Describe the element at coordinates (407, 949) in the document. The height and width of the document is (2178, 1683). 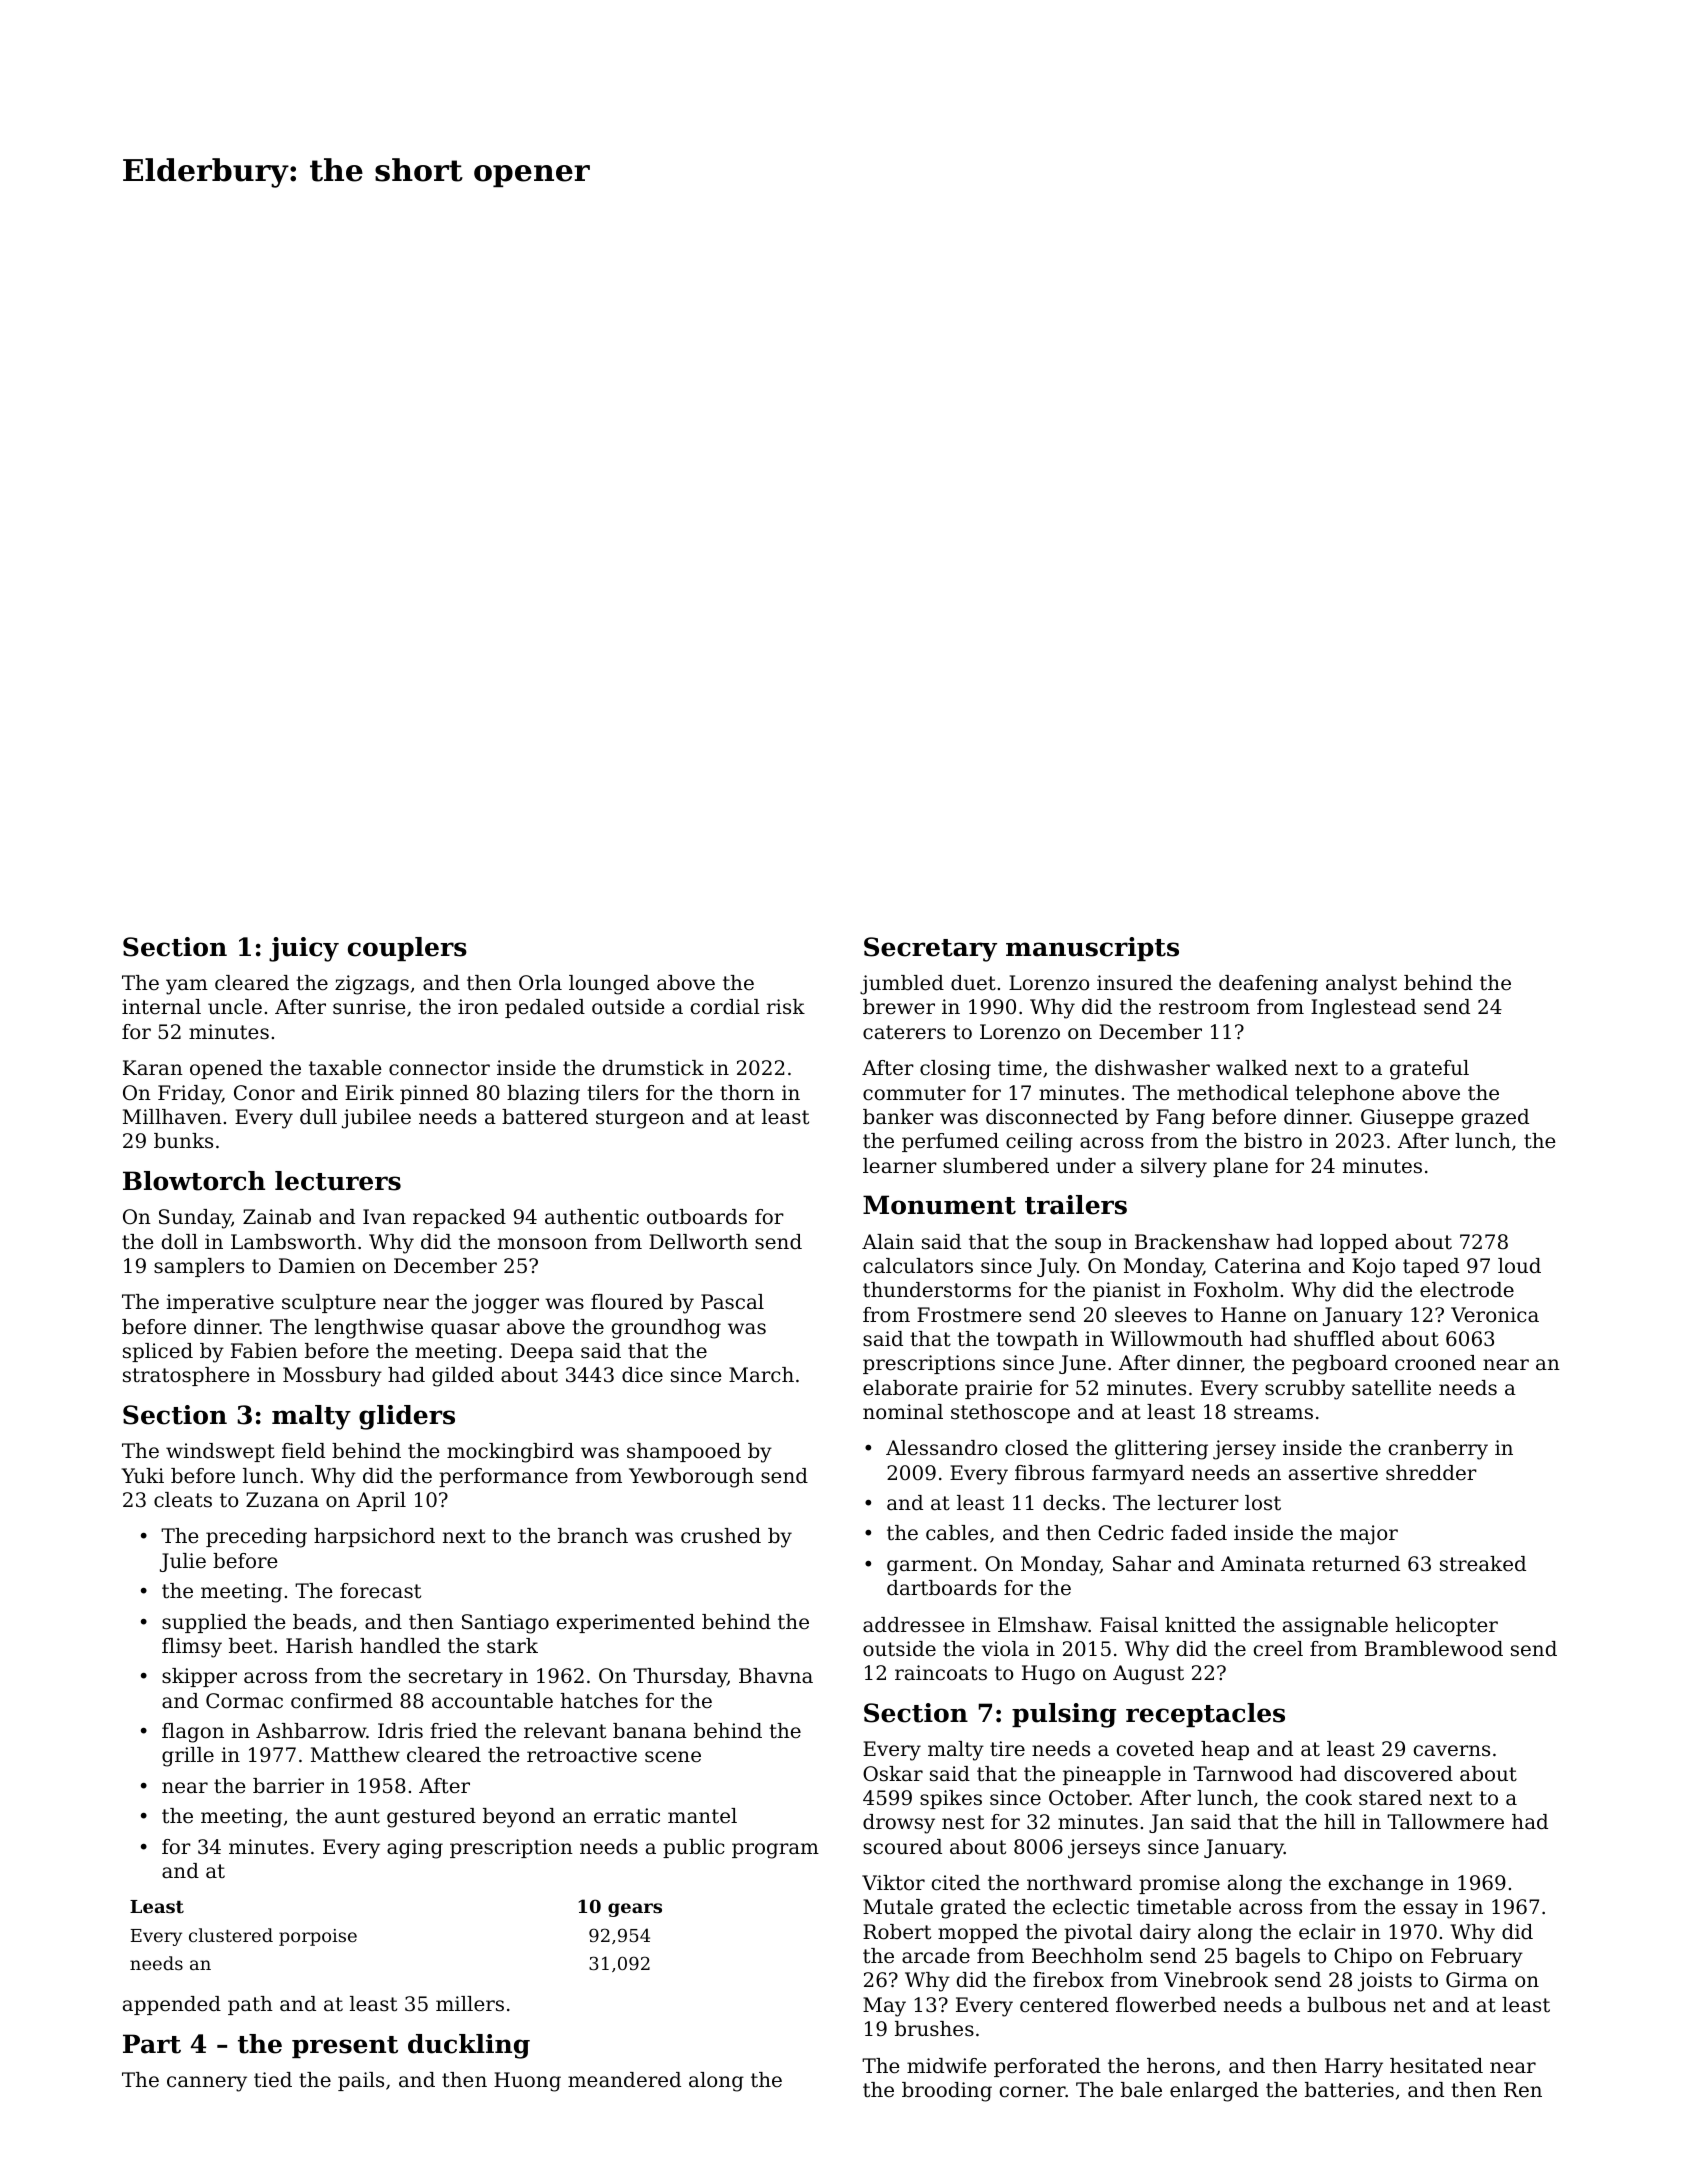
I see `couplers` at that location.
